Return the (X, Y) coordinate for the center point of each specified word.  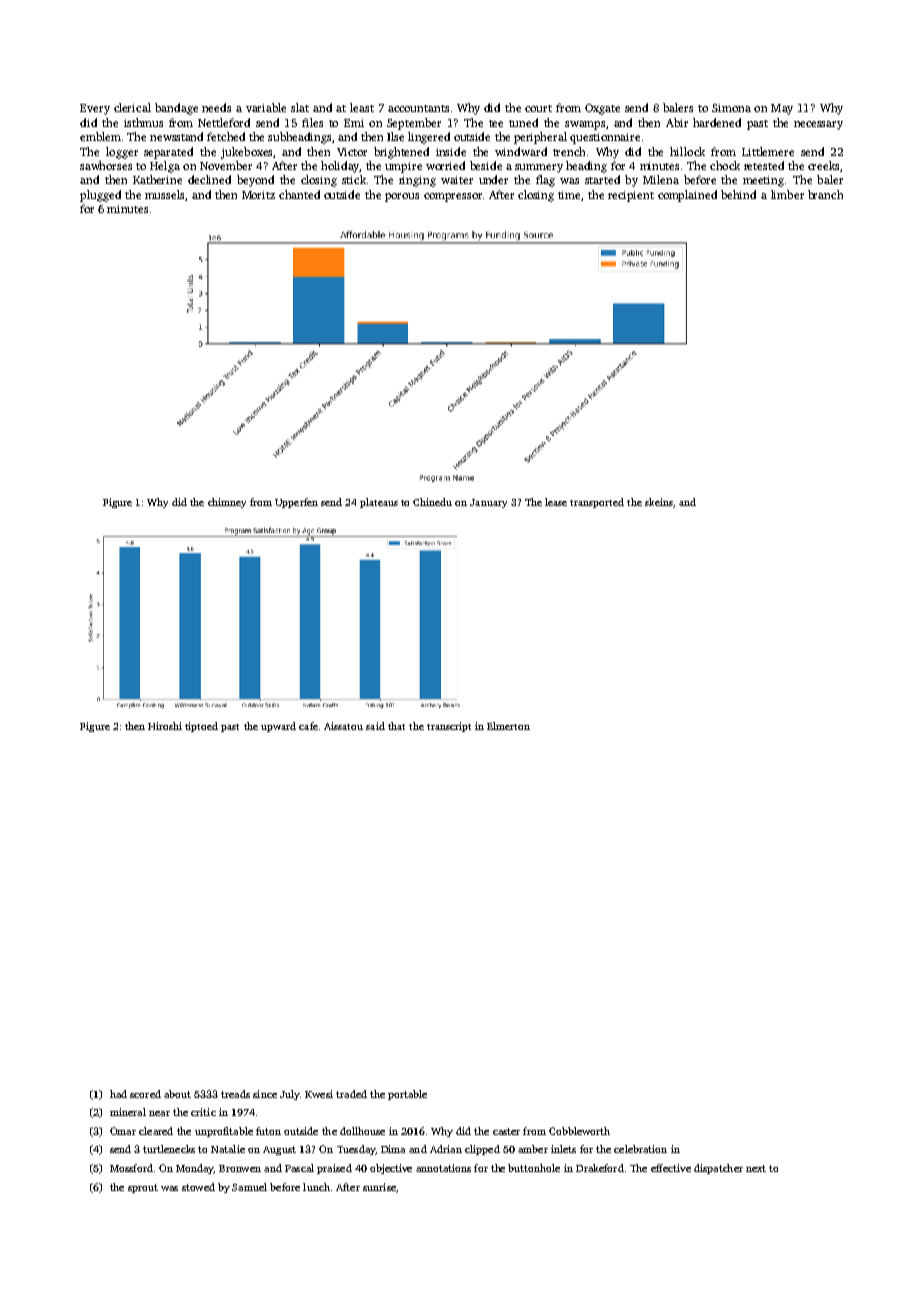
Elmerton (508, 726)
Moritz (258, 195)
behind (738, 194)
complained (687, 196)
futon (268, 1131)
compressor (453, 197)
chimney (227, 503)
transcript (449, 727)
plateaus (379, 503)
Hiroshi (165, 726)
